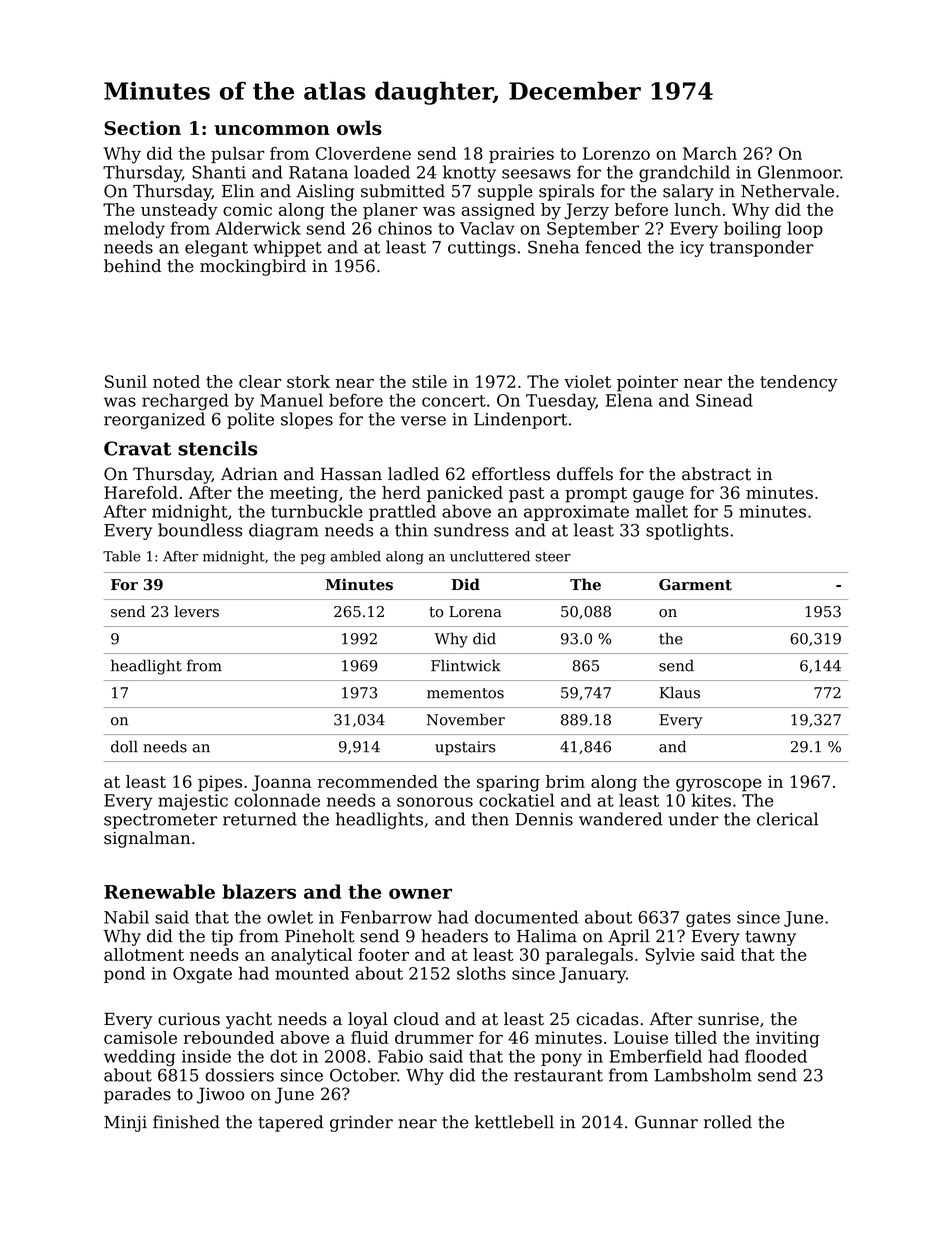 The height and width of the screenshot is (1233, 952). Describe the element at coordinates (196, 611) in the screenshot. I see `levers` at that location.
